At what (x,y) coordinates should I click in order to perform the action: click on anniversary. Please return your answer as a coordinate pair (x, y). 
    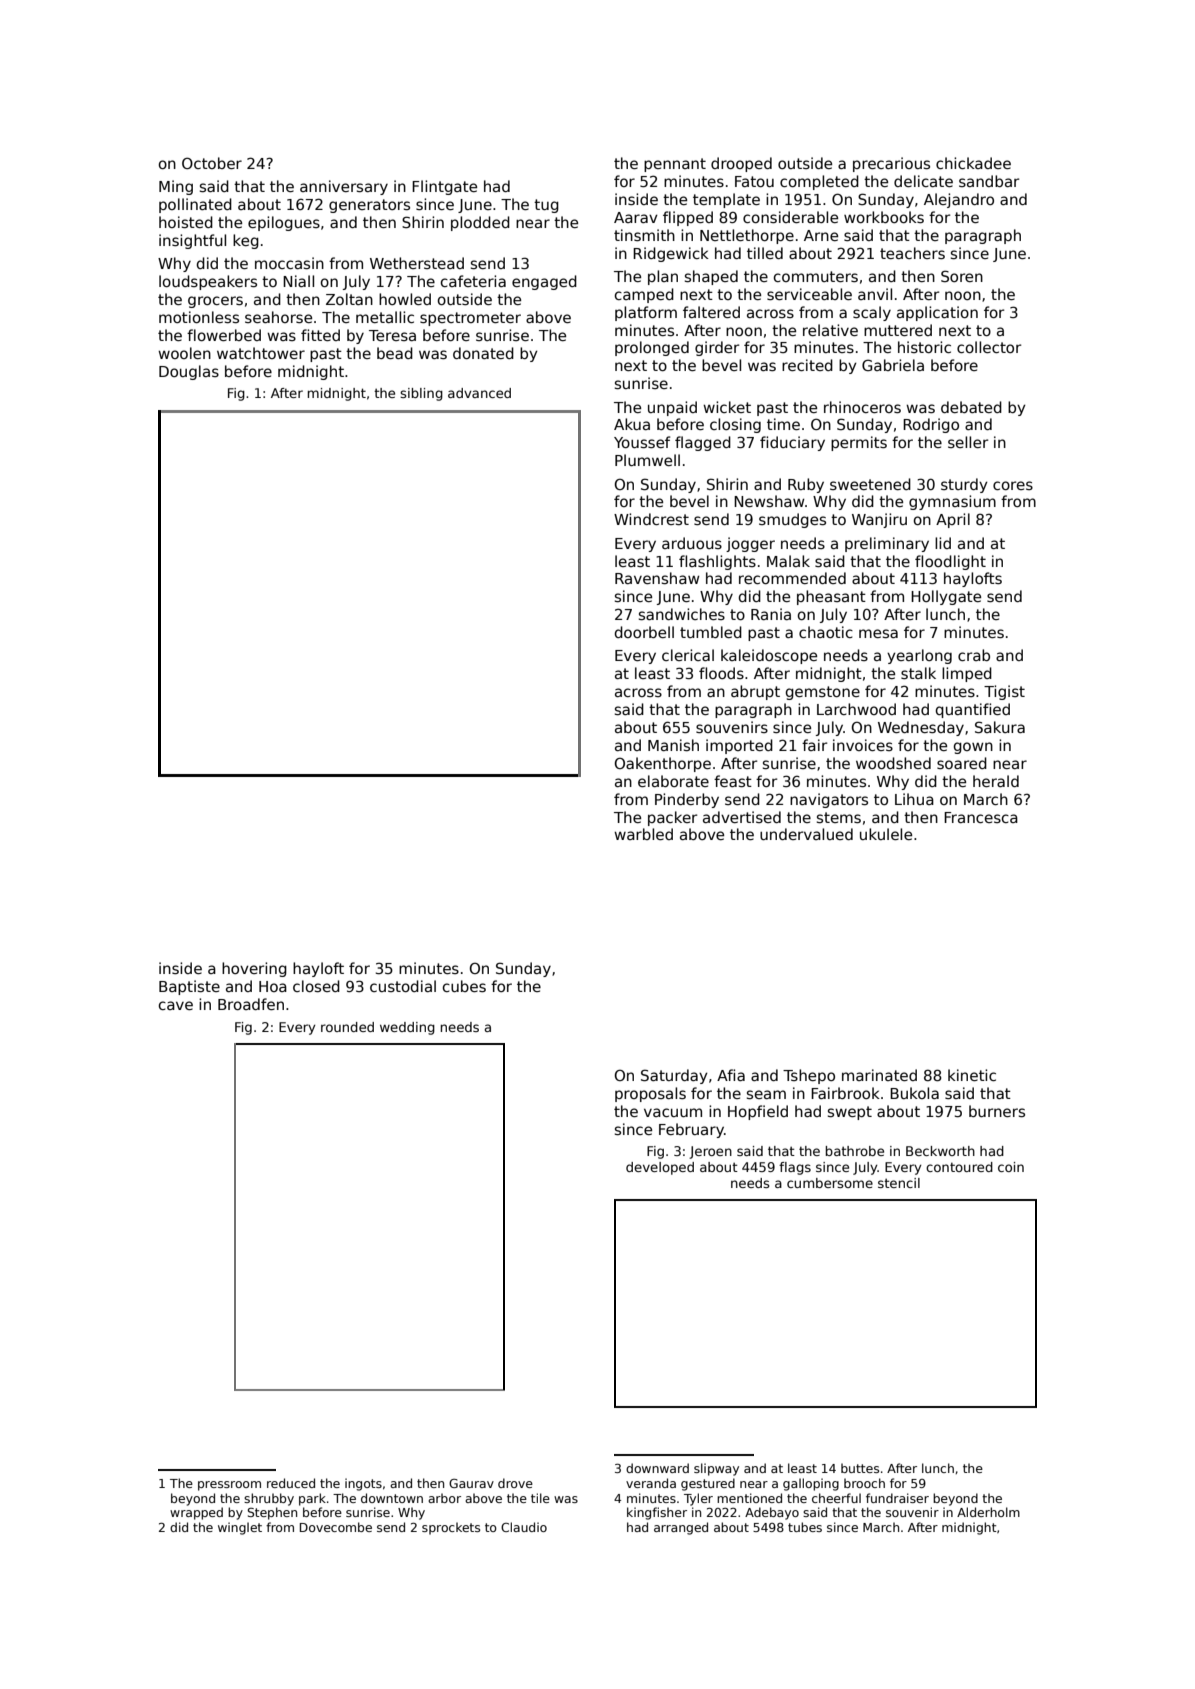
    Looking at the image, I should click on (344, 187).
